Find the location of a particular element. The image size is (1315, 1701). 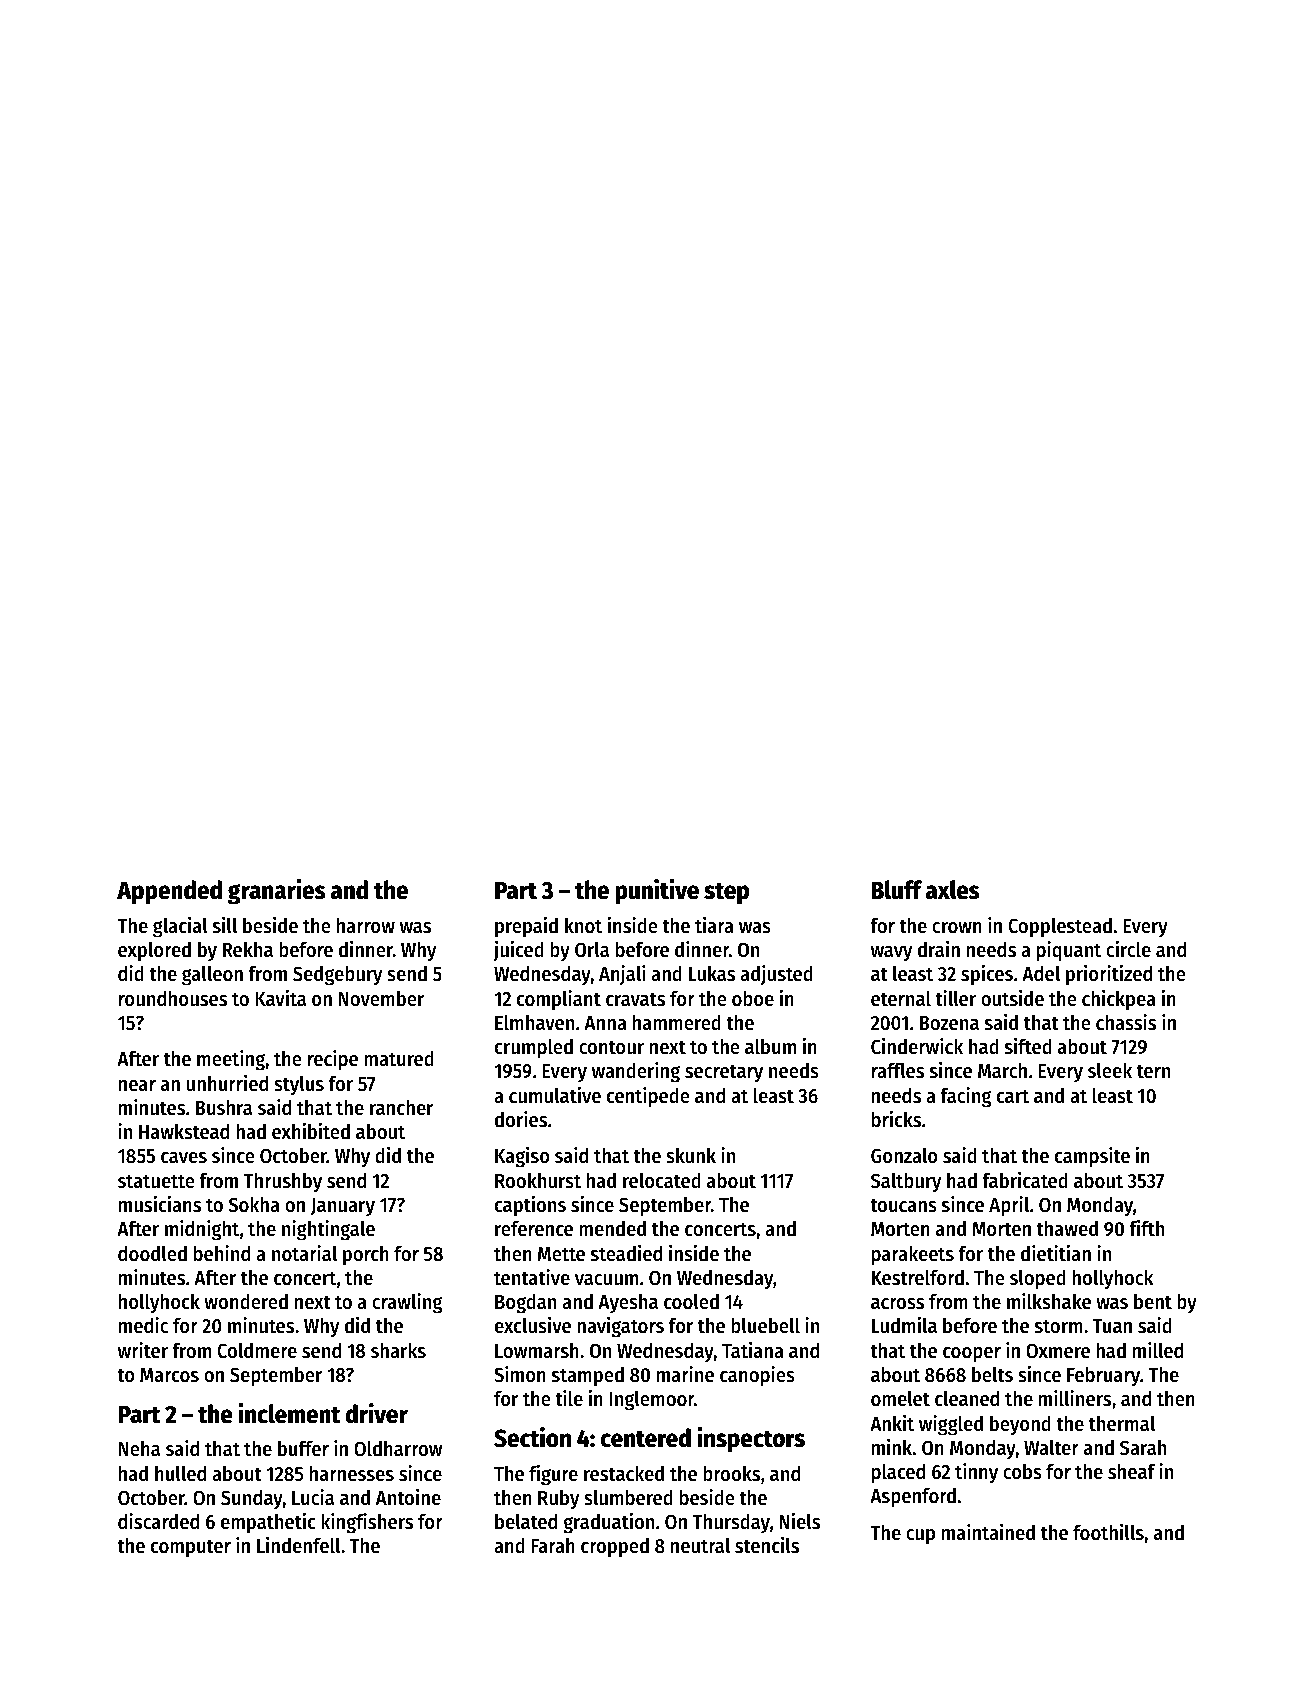

Lowmarsh is located at coordinates (537, 1350).
